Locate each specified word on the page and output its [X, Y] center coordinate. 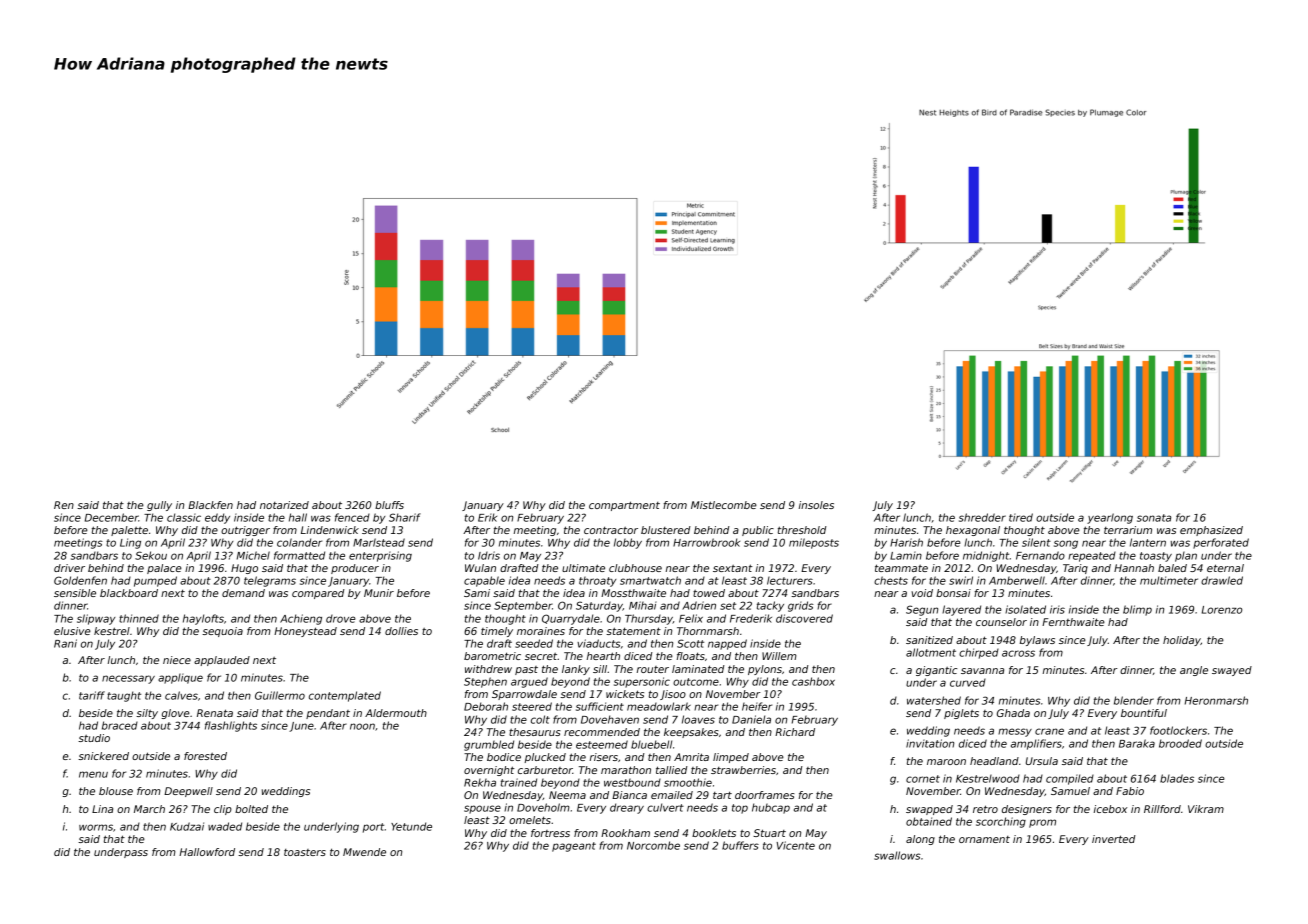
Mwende [364, 852]
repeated [1092, 557]
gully [159, 506]
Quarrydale [571, 619]
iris [1057, 609]
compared [318, 594]
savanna [982, 671]
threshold [802, 530]
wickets [625, 694]
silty [147, 714]
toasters [305, 852]
